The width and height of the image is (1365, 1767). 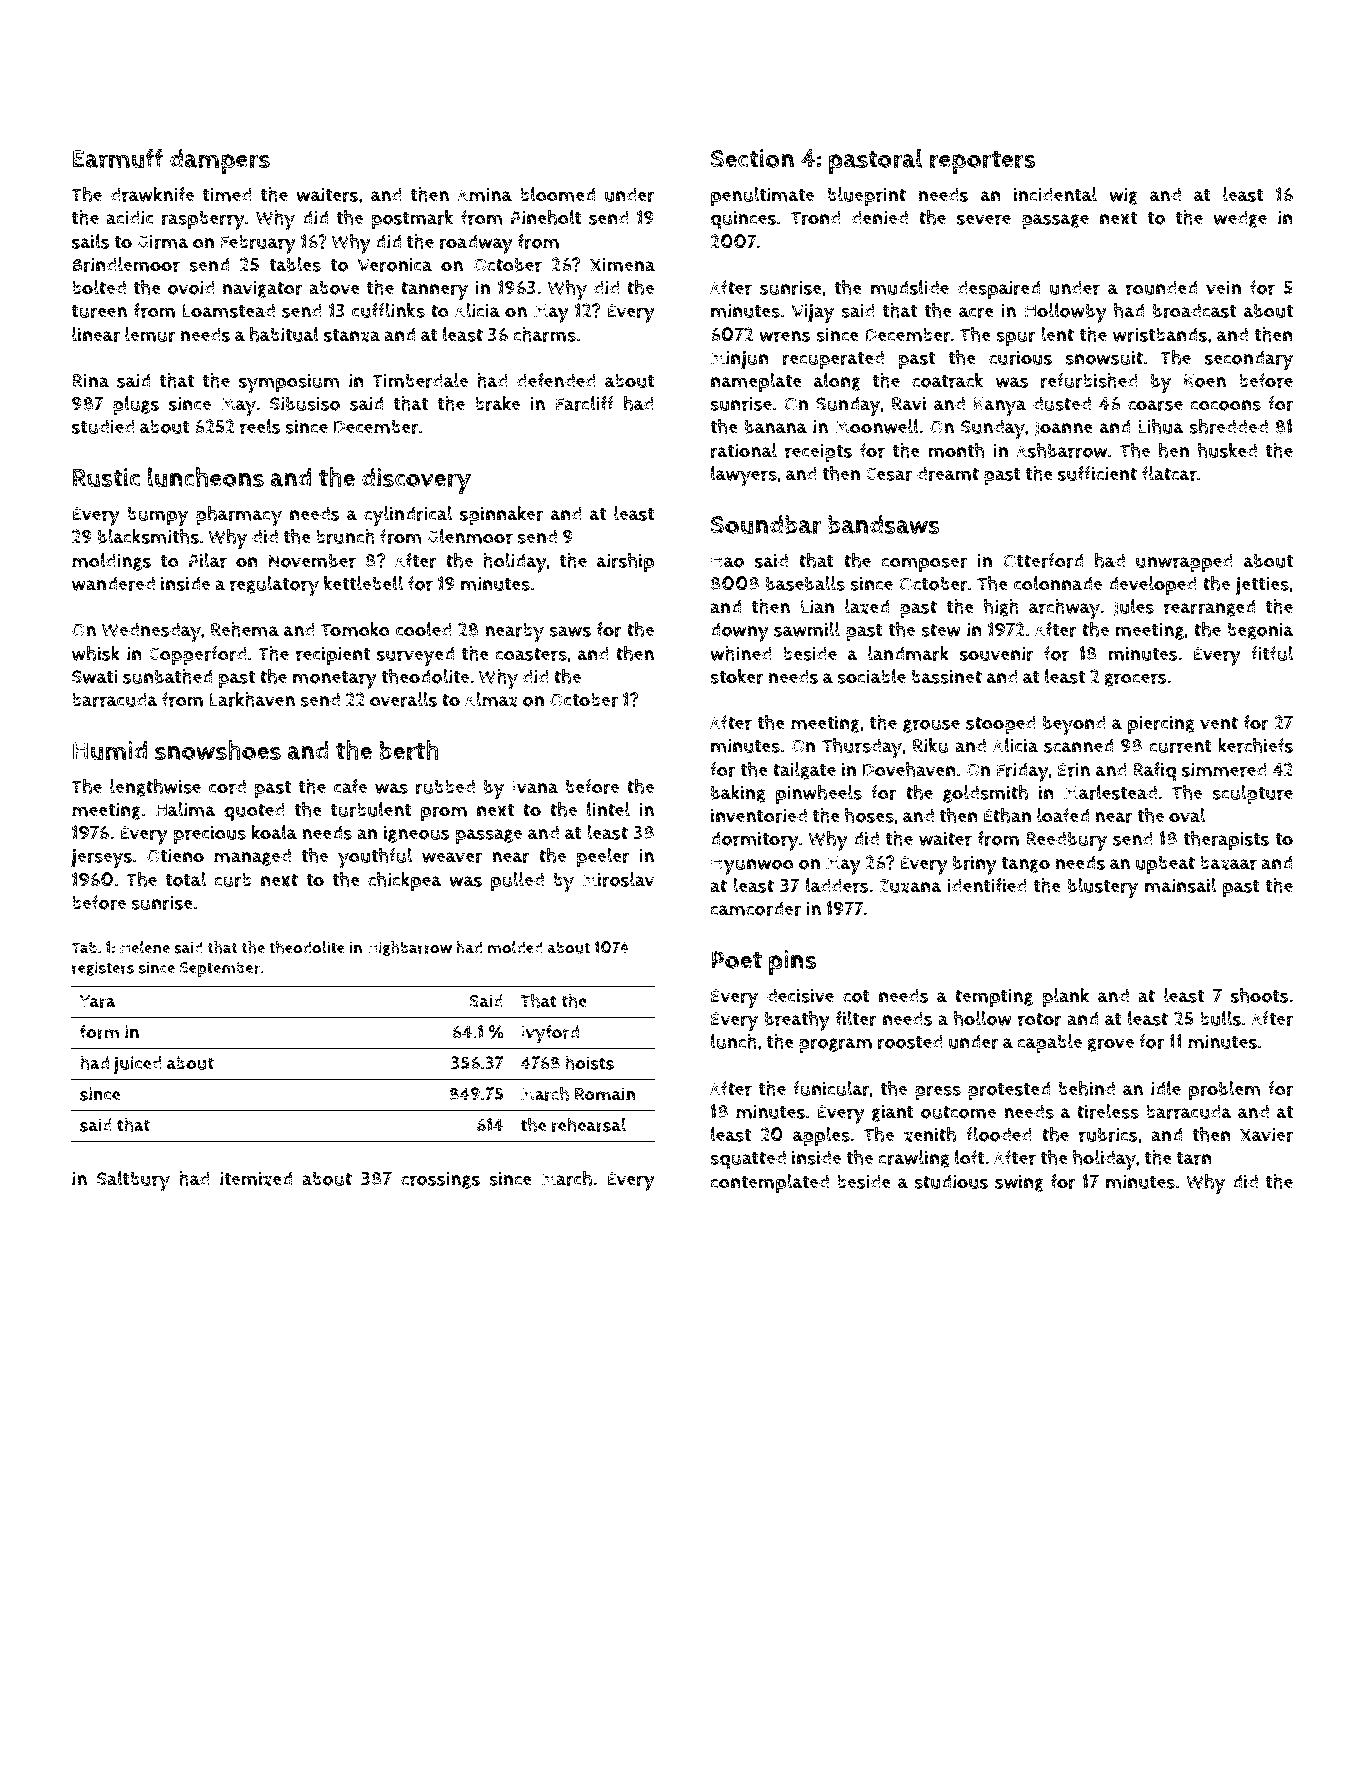 I want to click on bumpy, so click(x=157, y=516).
